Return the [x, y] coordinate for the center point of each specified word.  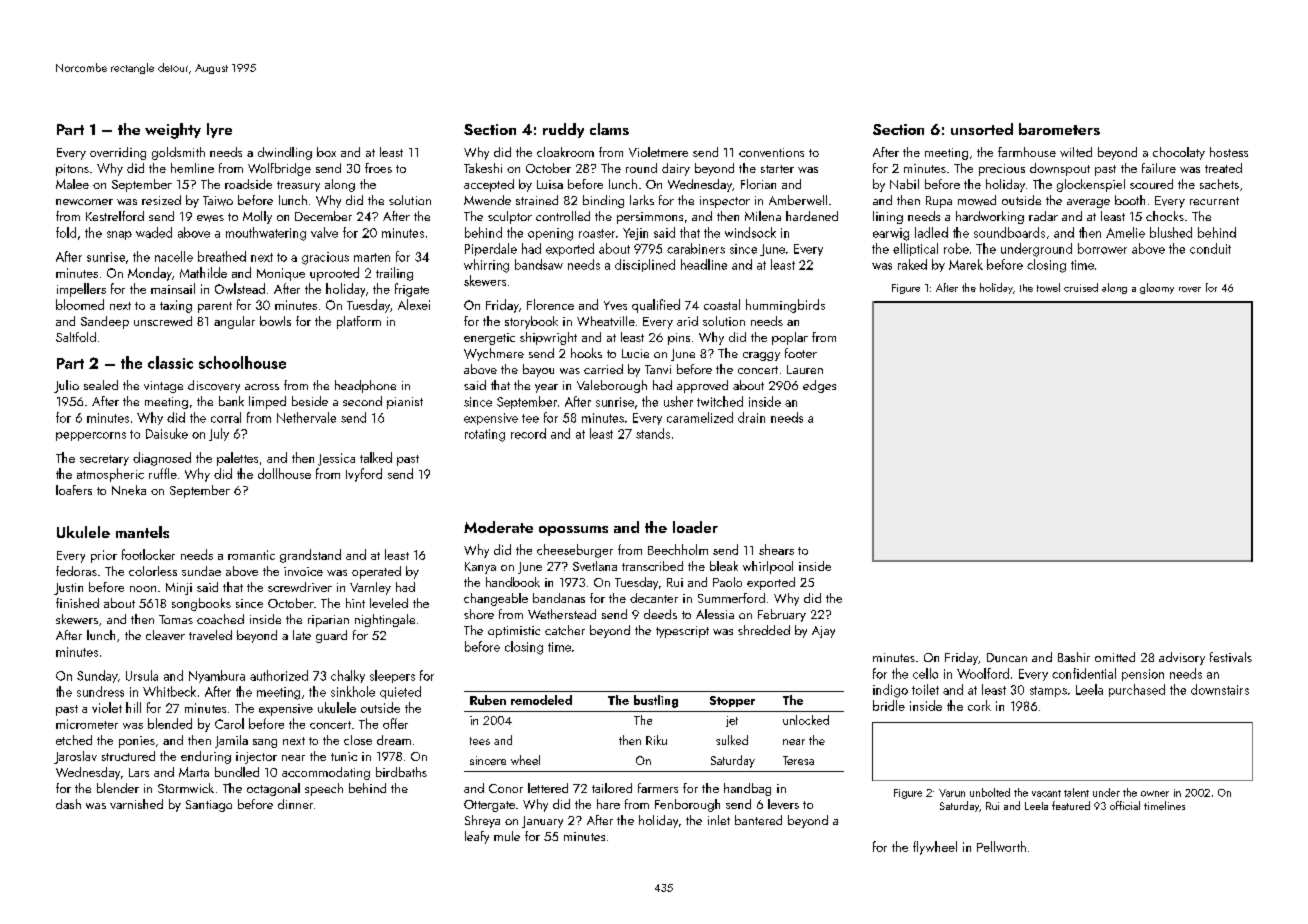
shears [776, 549]
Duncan [1007, 657]
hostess [1229, 152]
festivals [1231, 657]
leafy [477, 837]
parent [215, 307]
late [302, 635]
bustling [656, 701]
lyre [219, 130]
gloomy [1157, 288]
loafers [74, 490]
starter [777, 169]
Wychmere [494, 354]
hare [608, 804]
